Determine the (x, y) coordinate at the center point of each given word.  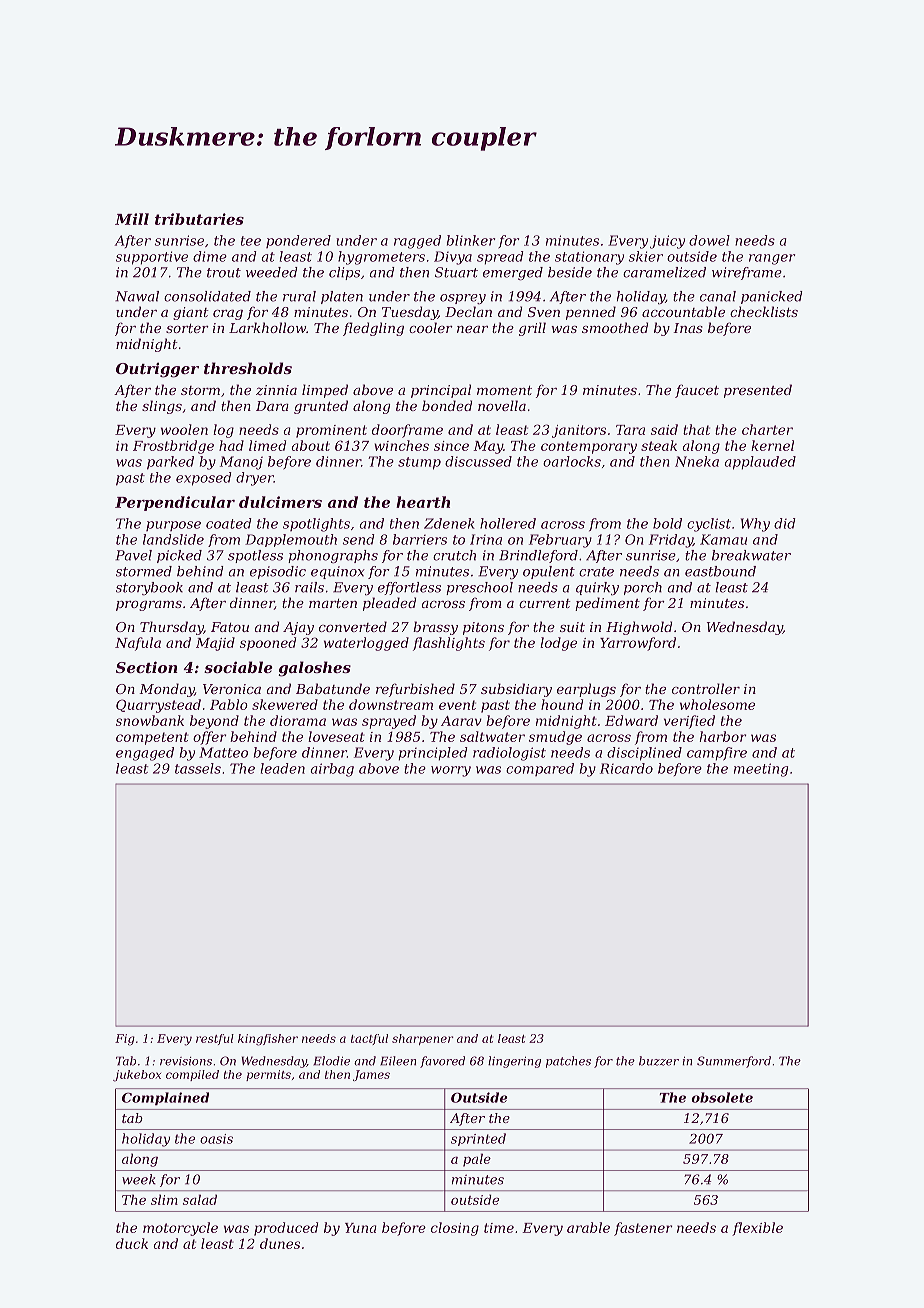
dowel (709, 240)
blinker (471, 240)
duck (132, 1243)
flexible (757, 1229)
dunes (280, 1243)
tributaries (199, 219)
